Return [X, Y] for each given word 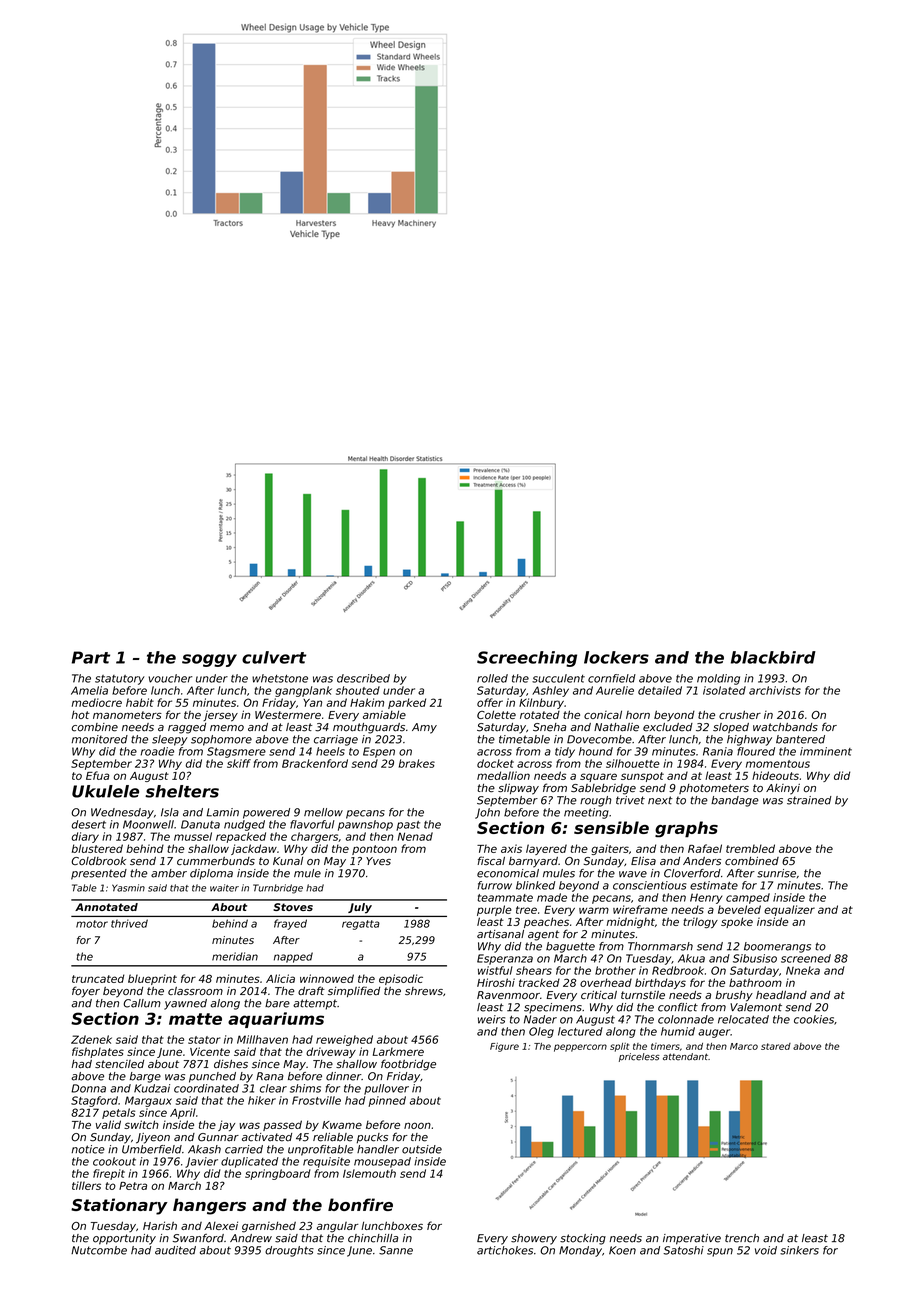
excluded [668, 727]
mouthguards [369, 728]
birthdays [660, 983]
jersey [220, 716]
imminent [826, 751]
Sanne [396, 1250]
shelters [182, 791]
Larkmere [398, 1051]
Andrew [251, 1238]
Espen [379, 752]
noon [417, 1125]
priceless [639, 1057]
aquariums [276, 1020]
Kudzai [152, 1088]
